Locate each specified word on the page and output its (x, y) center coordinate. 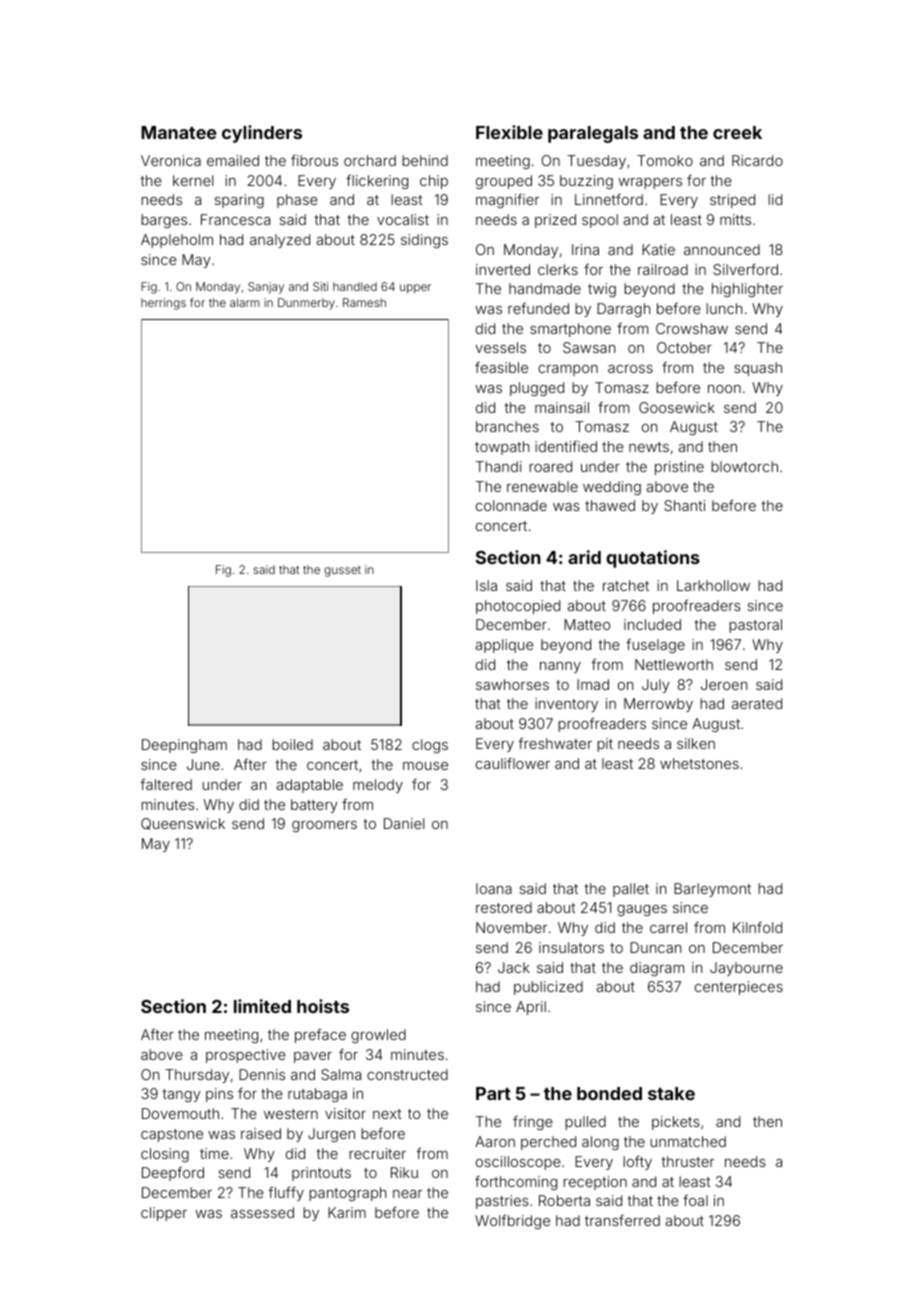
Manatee (178, 132)
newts (649, 447)
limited (262, 1006)
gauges (642, 910)
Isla (486, 585)
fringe (533, 1122)
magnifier (507, 200)
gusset (342, 571)
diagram (657, 969)
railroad (663, 269)
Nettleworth (674, 664)
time (214, 1153)
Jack (514, 967)
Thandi (499, 466)
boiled (292, 744)
